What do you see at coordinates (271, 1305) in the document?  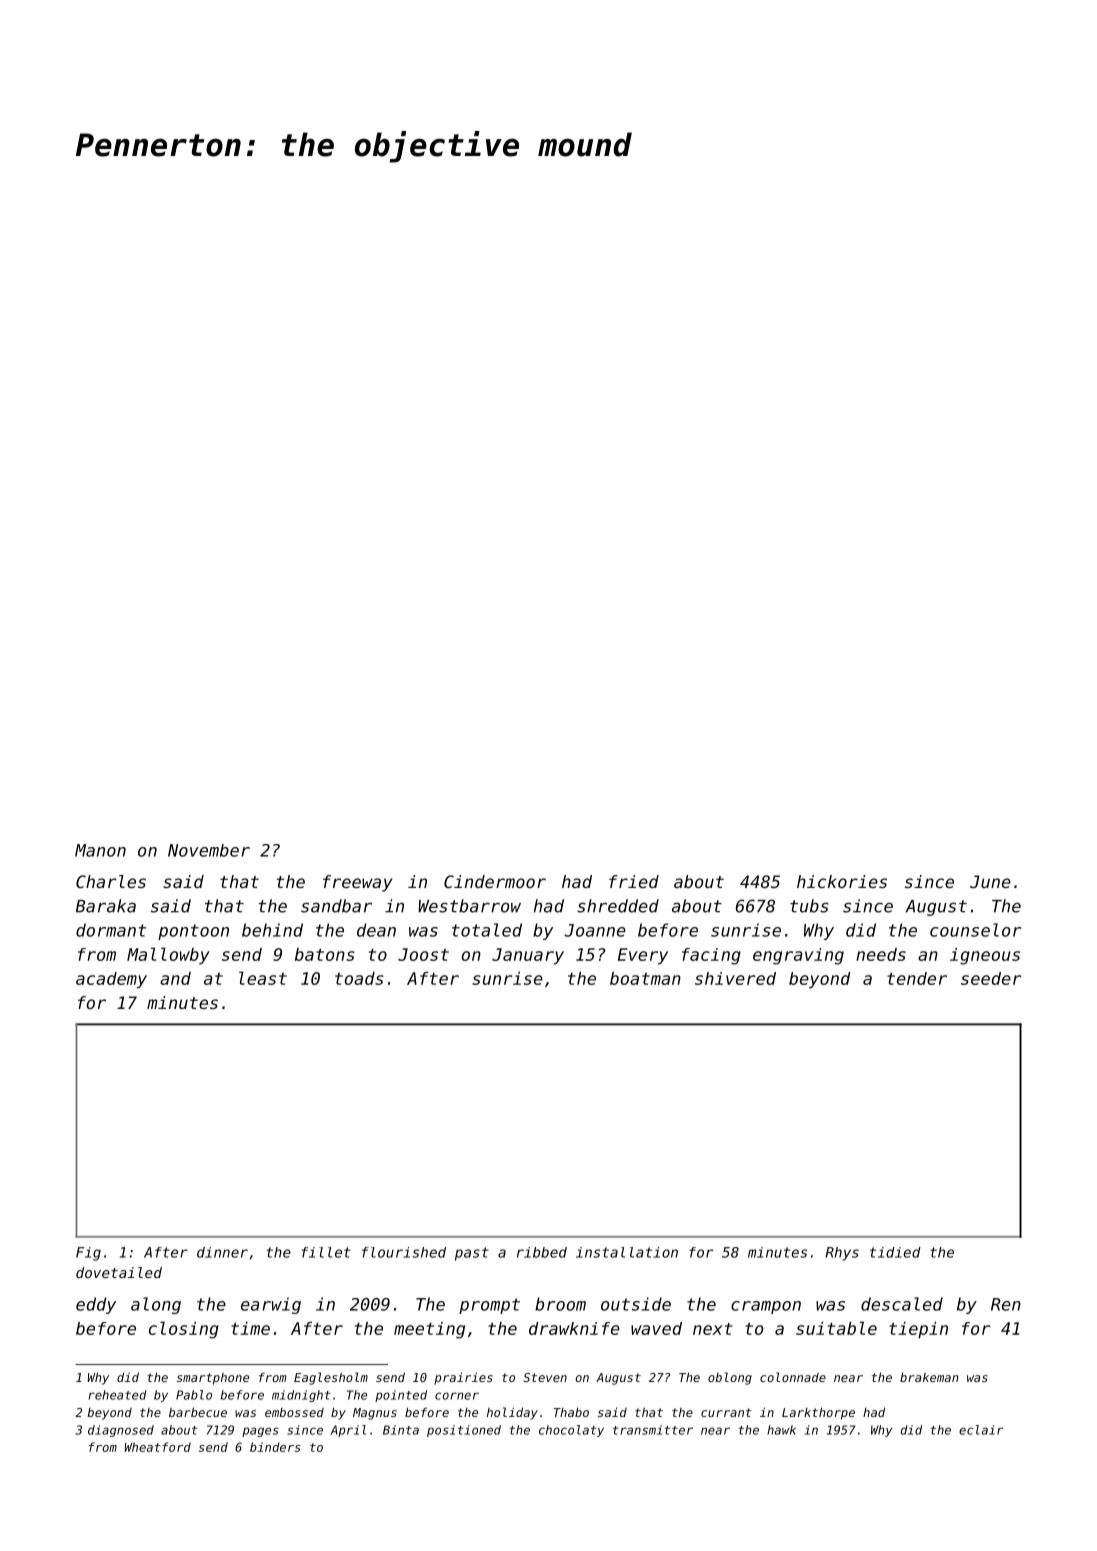 I see `earwig` at bounding box center [271, 1305].
